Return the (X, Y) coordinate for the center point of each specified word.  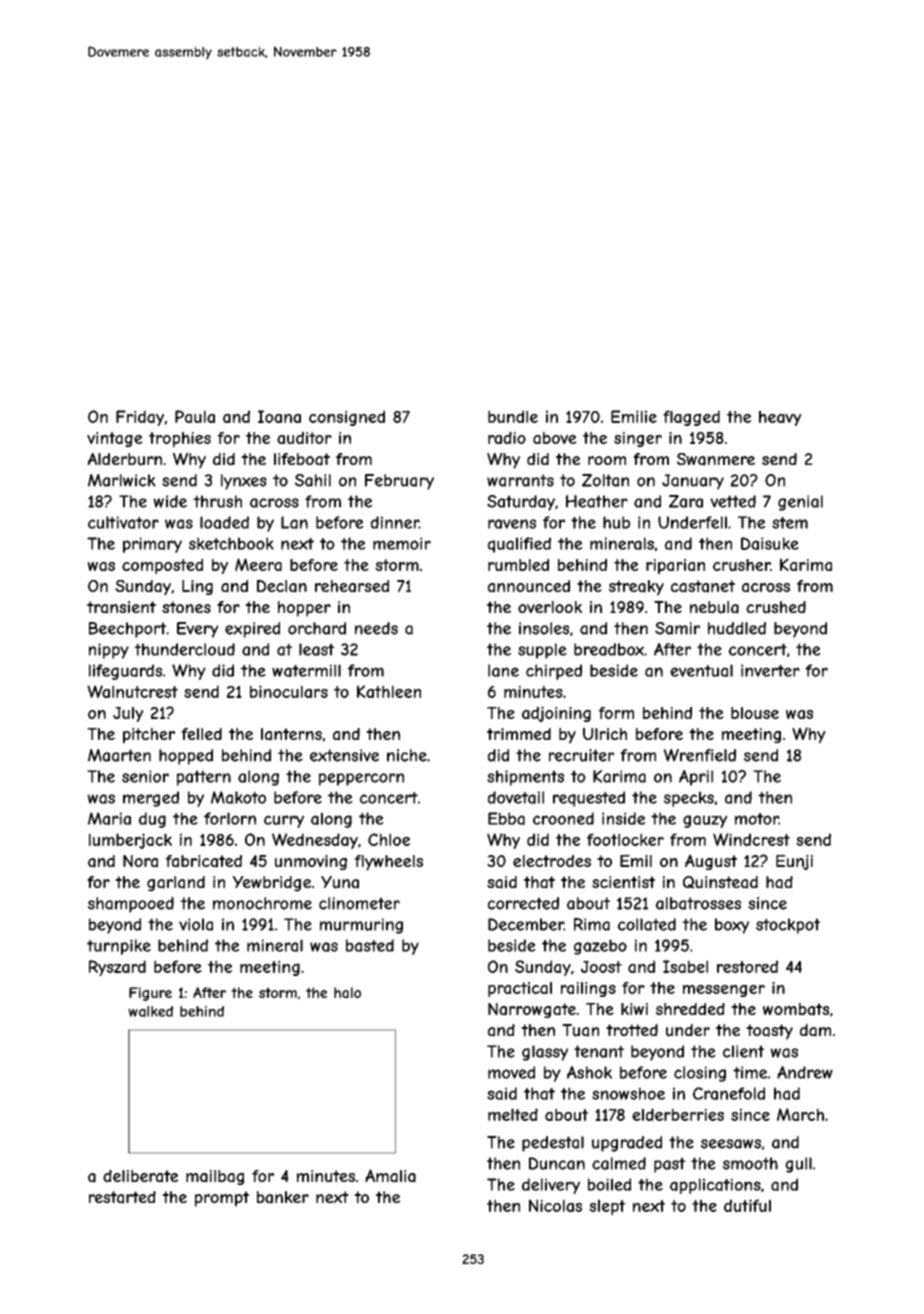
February (399, 482)
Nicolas (555, 1205)
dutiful (747, 1205)
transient (121, 607)
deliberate (140, 1176)
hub (616, 522)
